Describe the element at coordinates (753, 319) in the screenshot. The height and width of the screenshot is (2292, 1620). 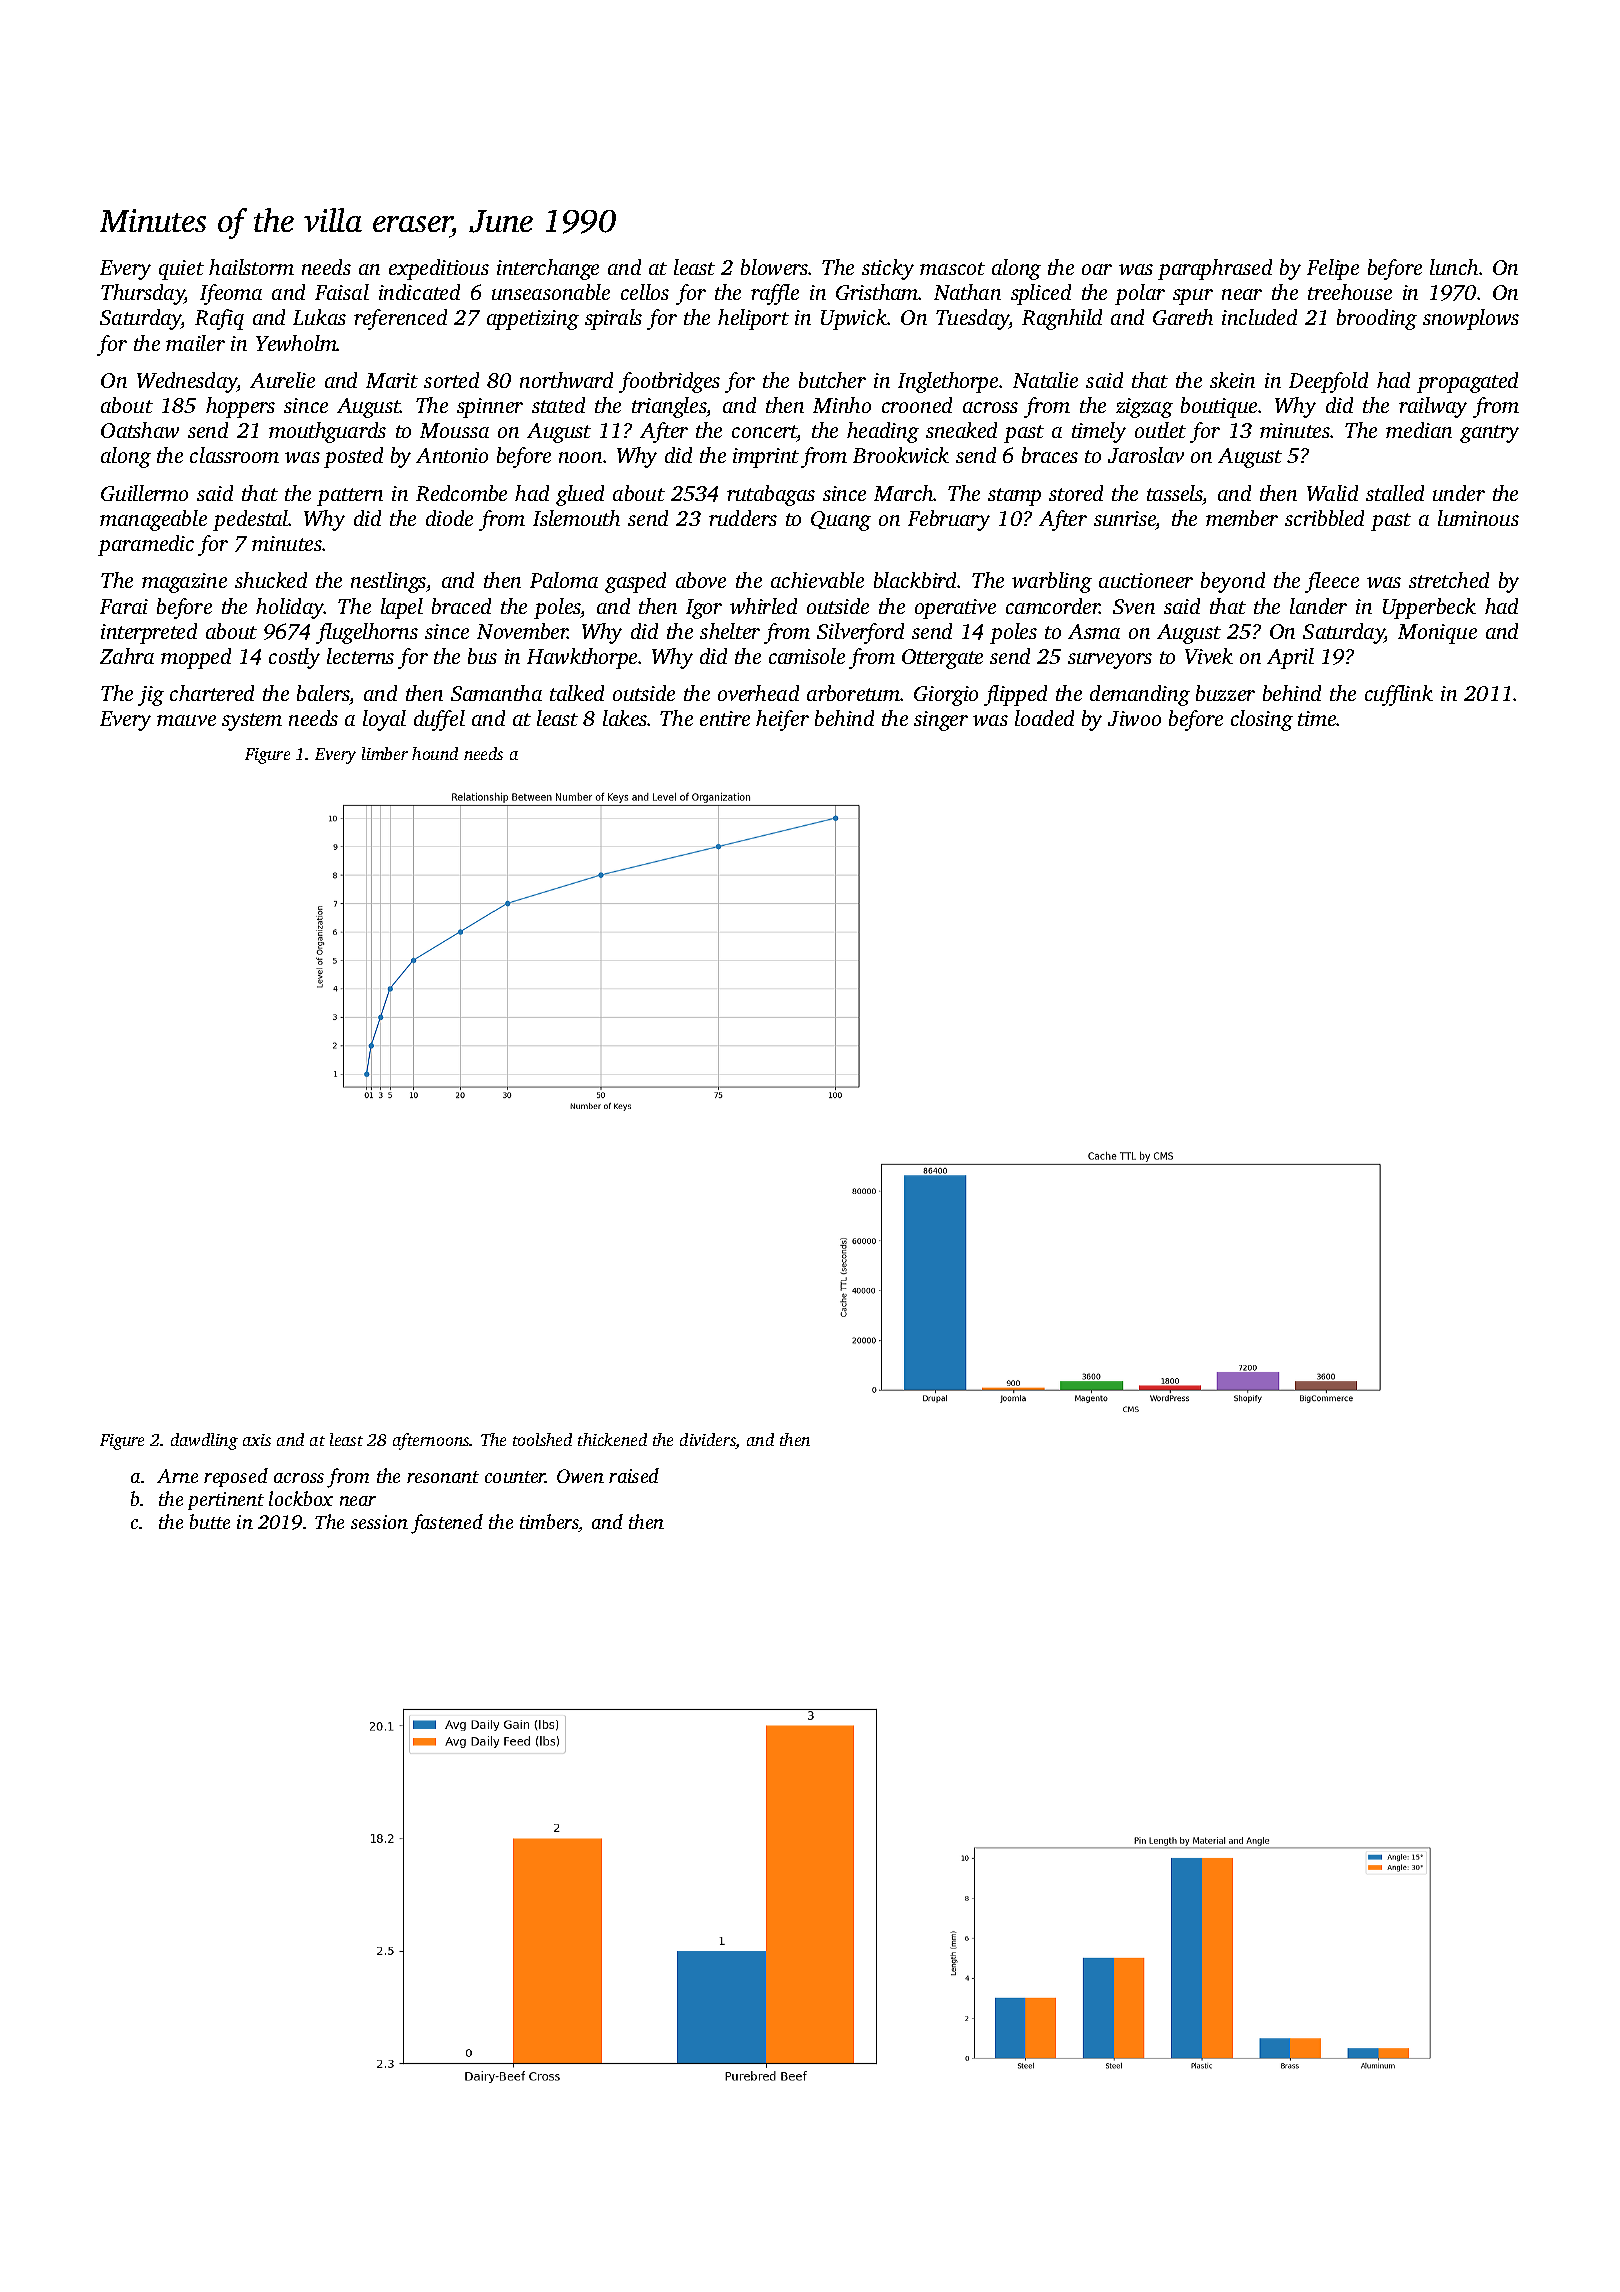
I see `heliport` at that location.
